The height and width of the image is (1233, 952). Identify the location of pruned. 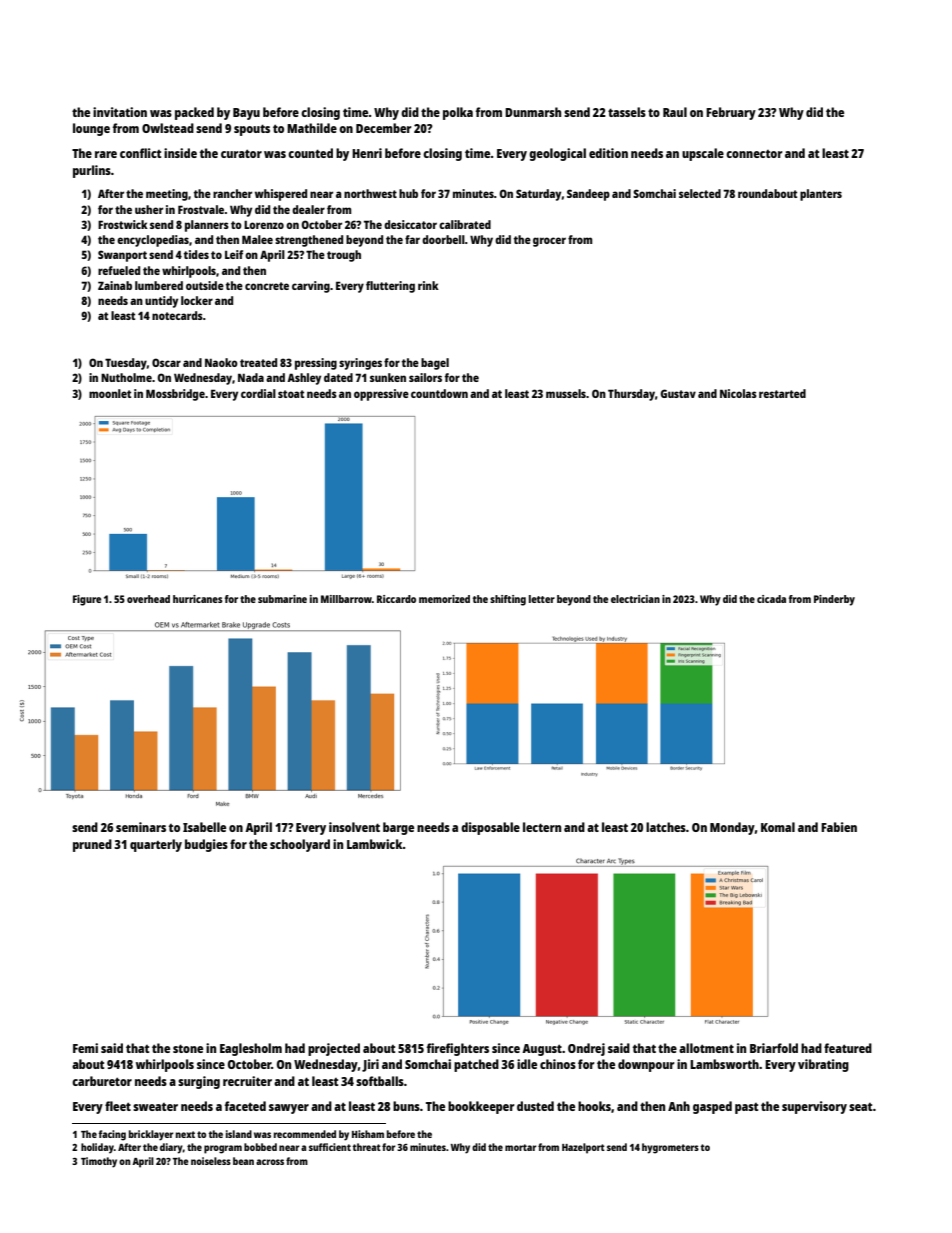
(92, 845).
